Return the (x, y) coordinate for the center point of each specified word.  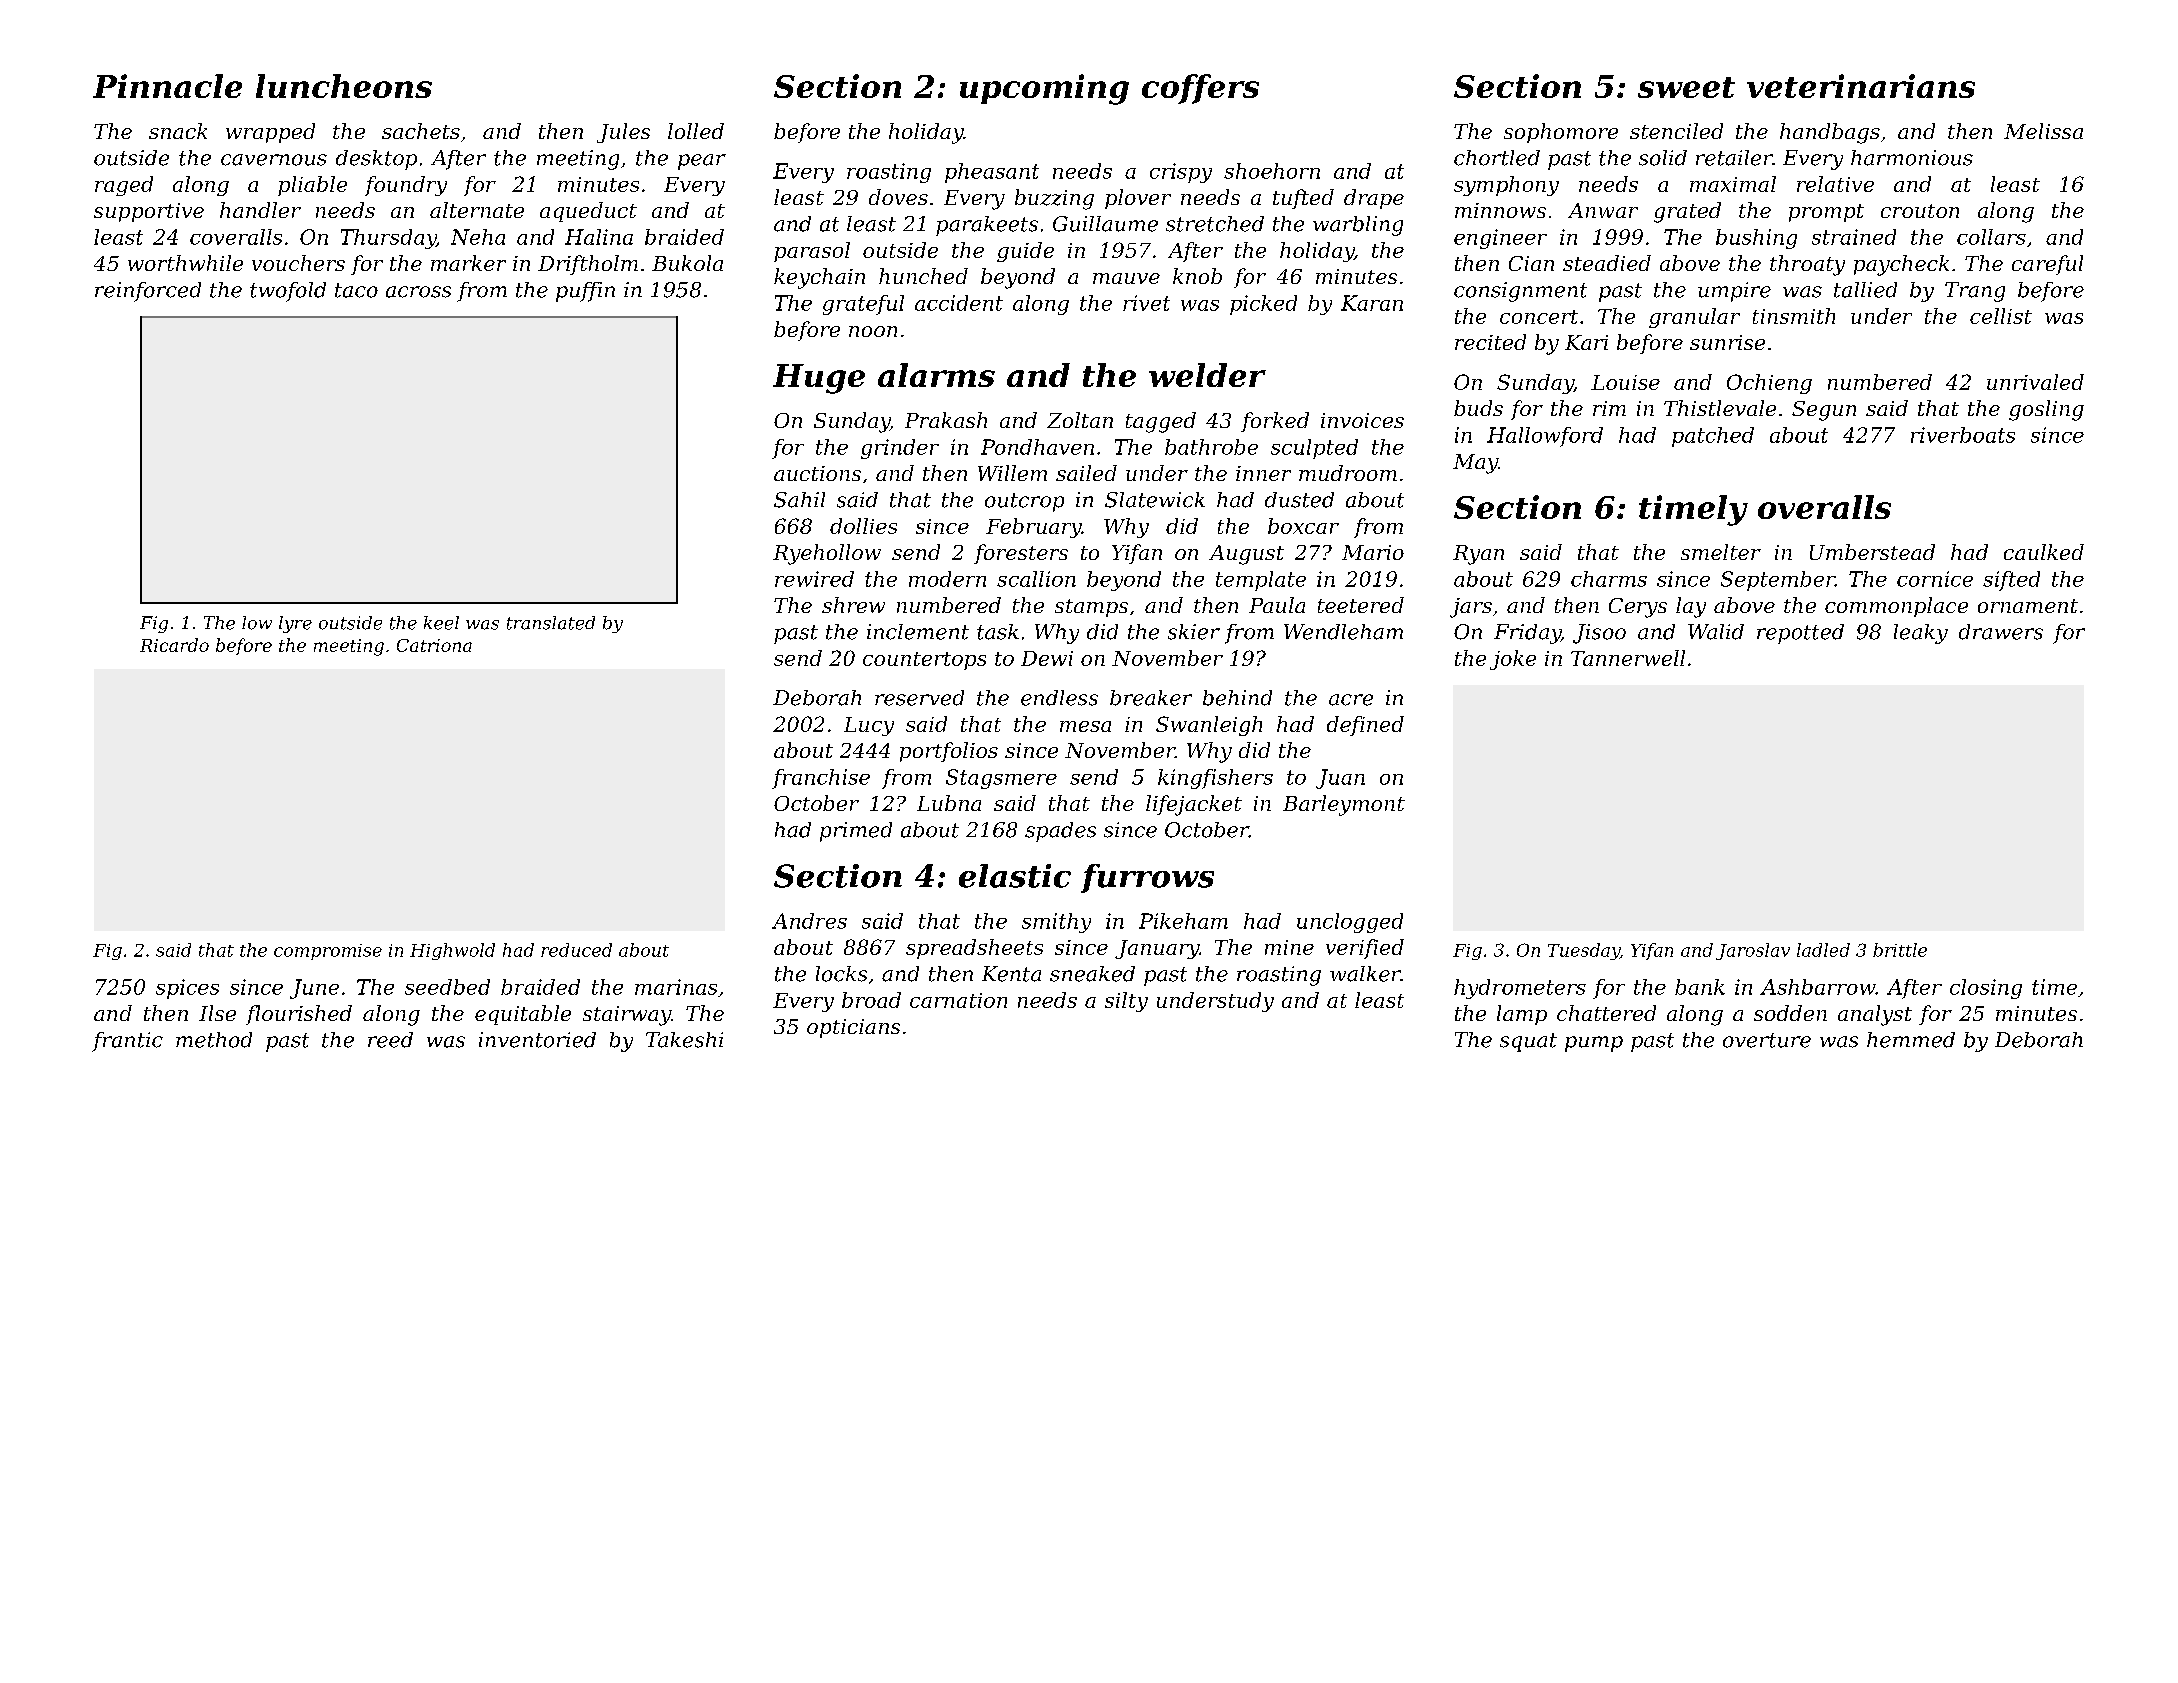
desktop (376, 160)
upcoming (1044, 89)
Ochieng (1769, 384)
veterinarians (1861, 86)
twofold (288, 292)
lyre (295, 624)
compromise (328, 952)
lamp (1522, 1015)
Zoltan (1080, 420)
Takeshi (684, 1040)
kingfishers (1215, 779)
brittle (1900, 950)
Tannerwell (1628, 658)
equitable (523, 1015)
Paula (1277, 605)
